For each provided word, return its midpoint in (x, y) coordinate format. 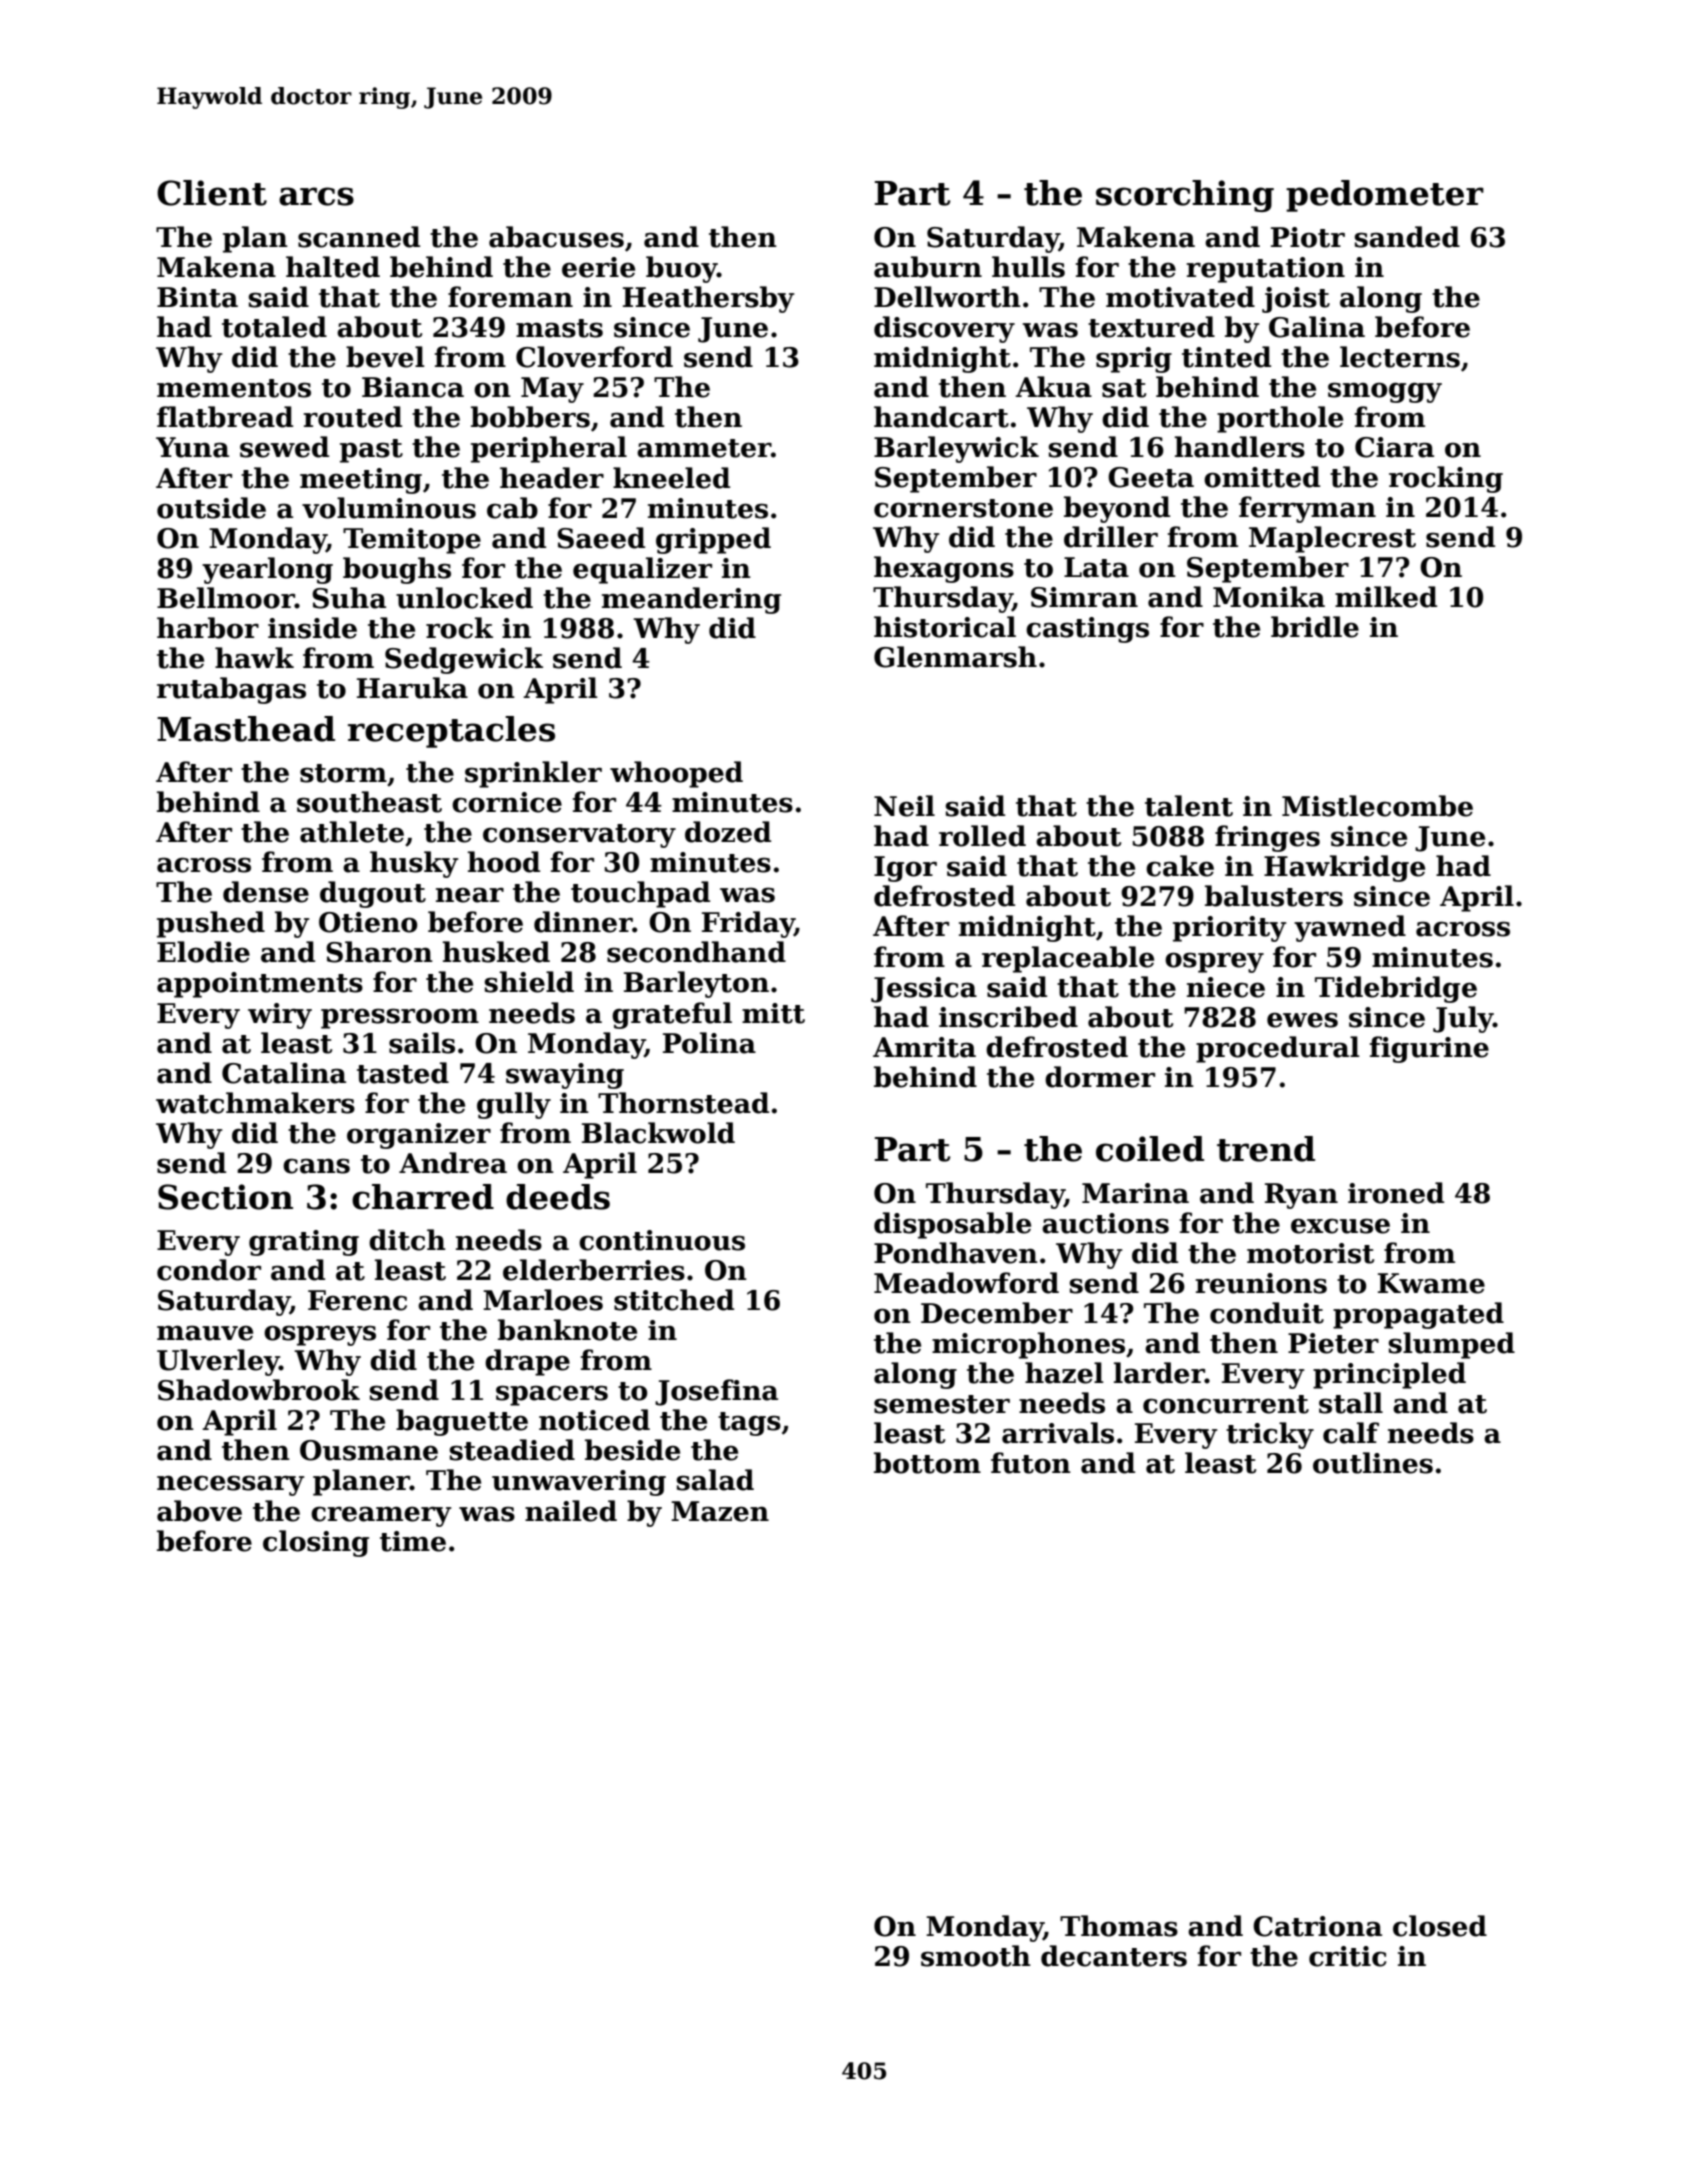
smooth (976, 1956)
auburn (928, 267)
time (413, 1541)
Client (212, 193)
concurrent (1226, 1404)
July (1463, 1019)
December (997, 1313)
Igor (905, 869)
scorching (1185, 196)
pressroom (400, 1018)
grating (304, 1243)
